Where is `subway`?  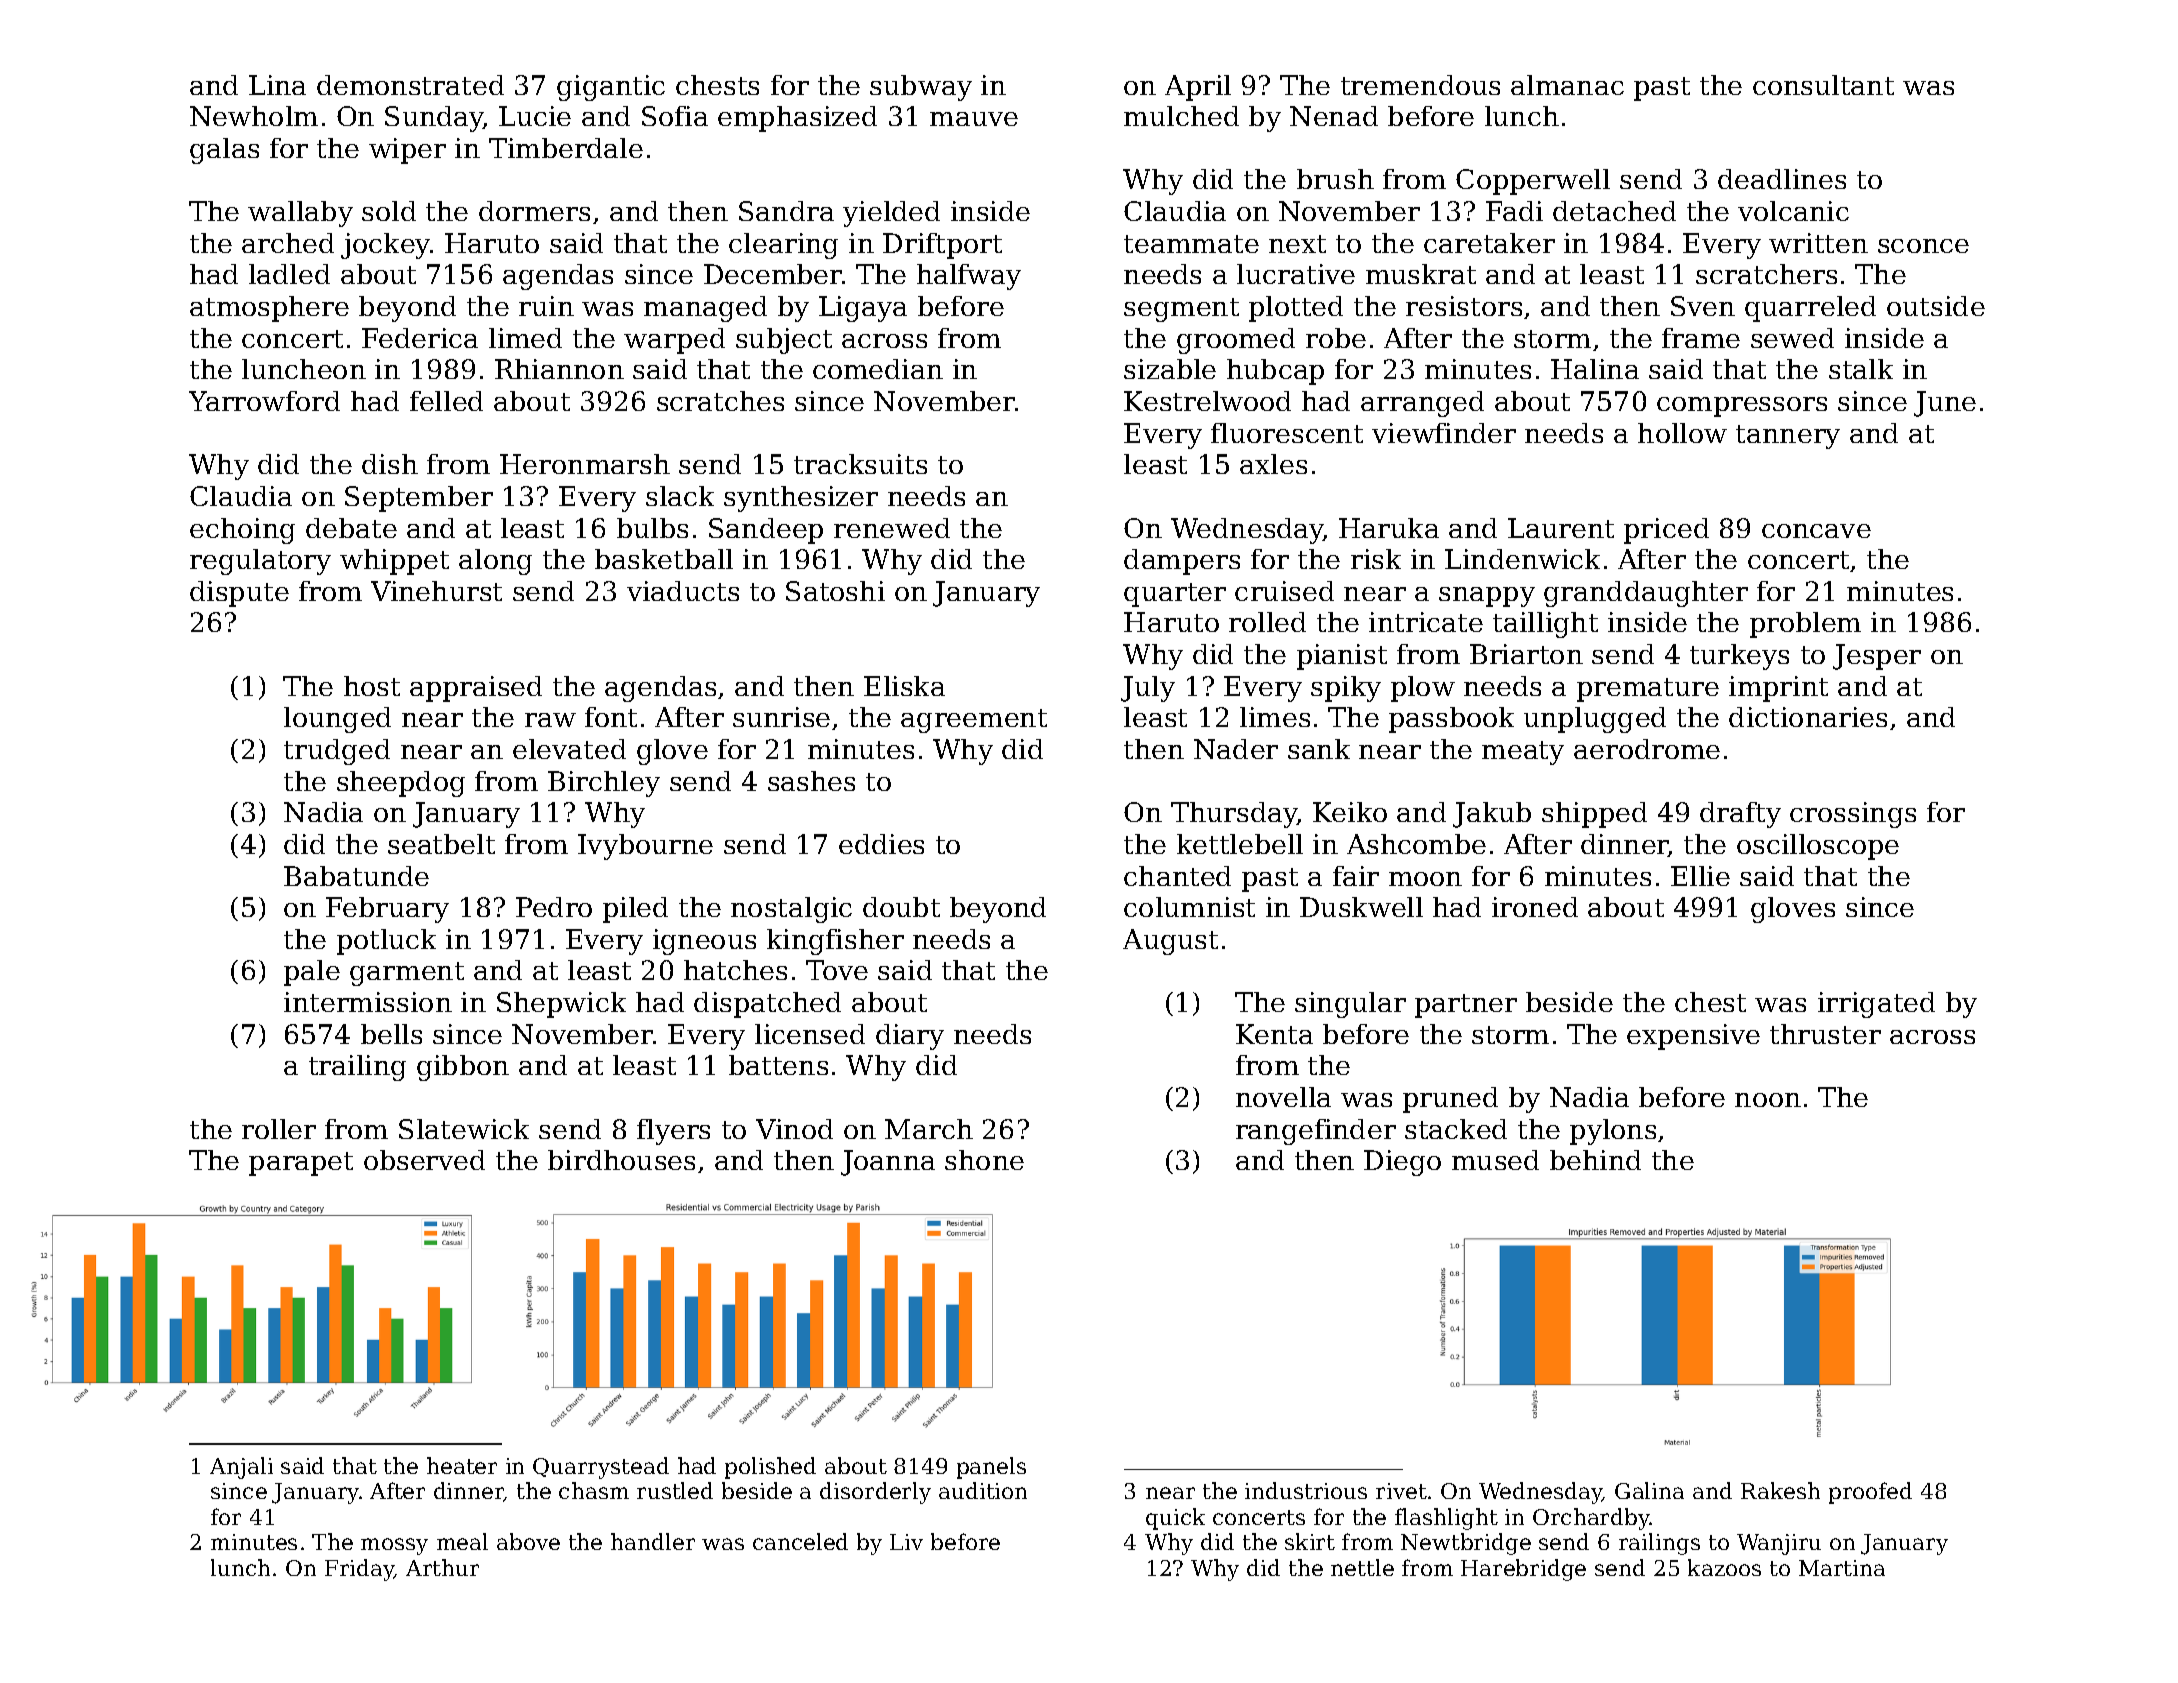 subway is located at coordinates (921, 88).
